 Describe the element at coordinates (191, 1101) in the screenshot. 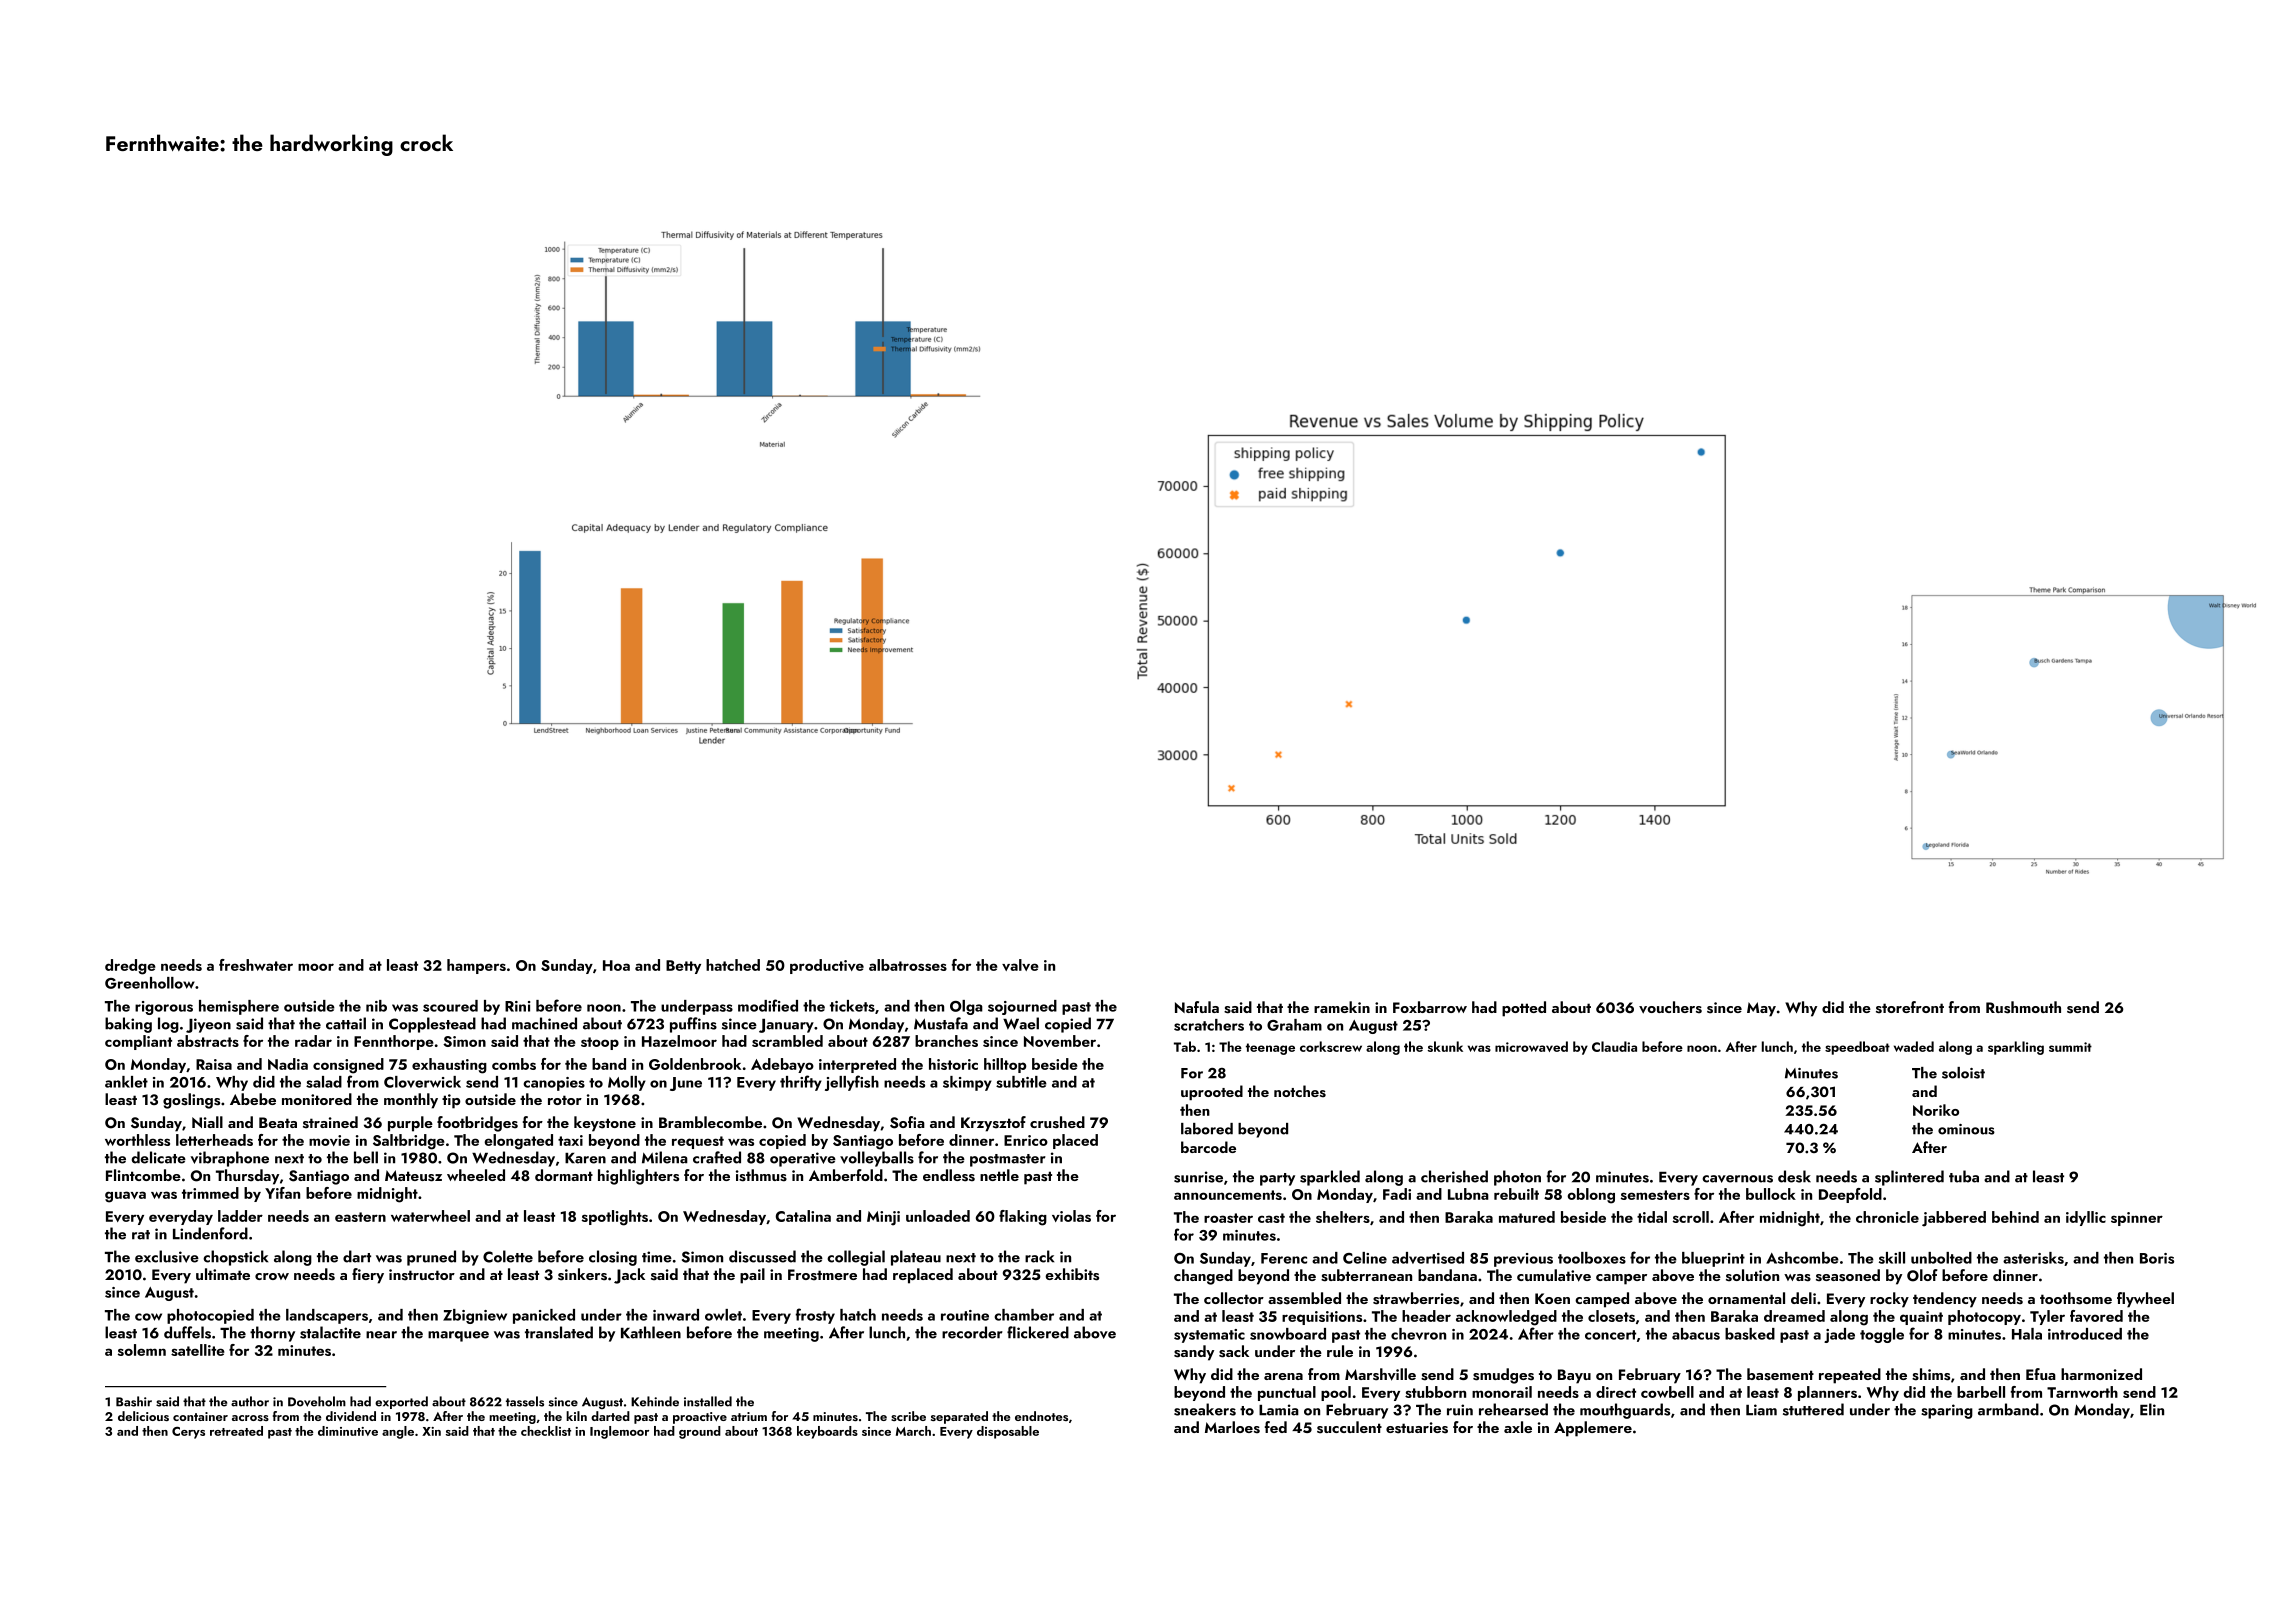

I see `goslings` at that location.
